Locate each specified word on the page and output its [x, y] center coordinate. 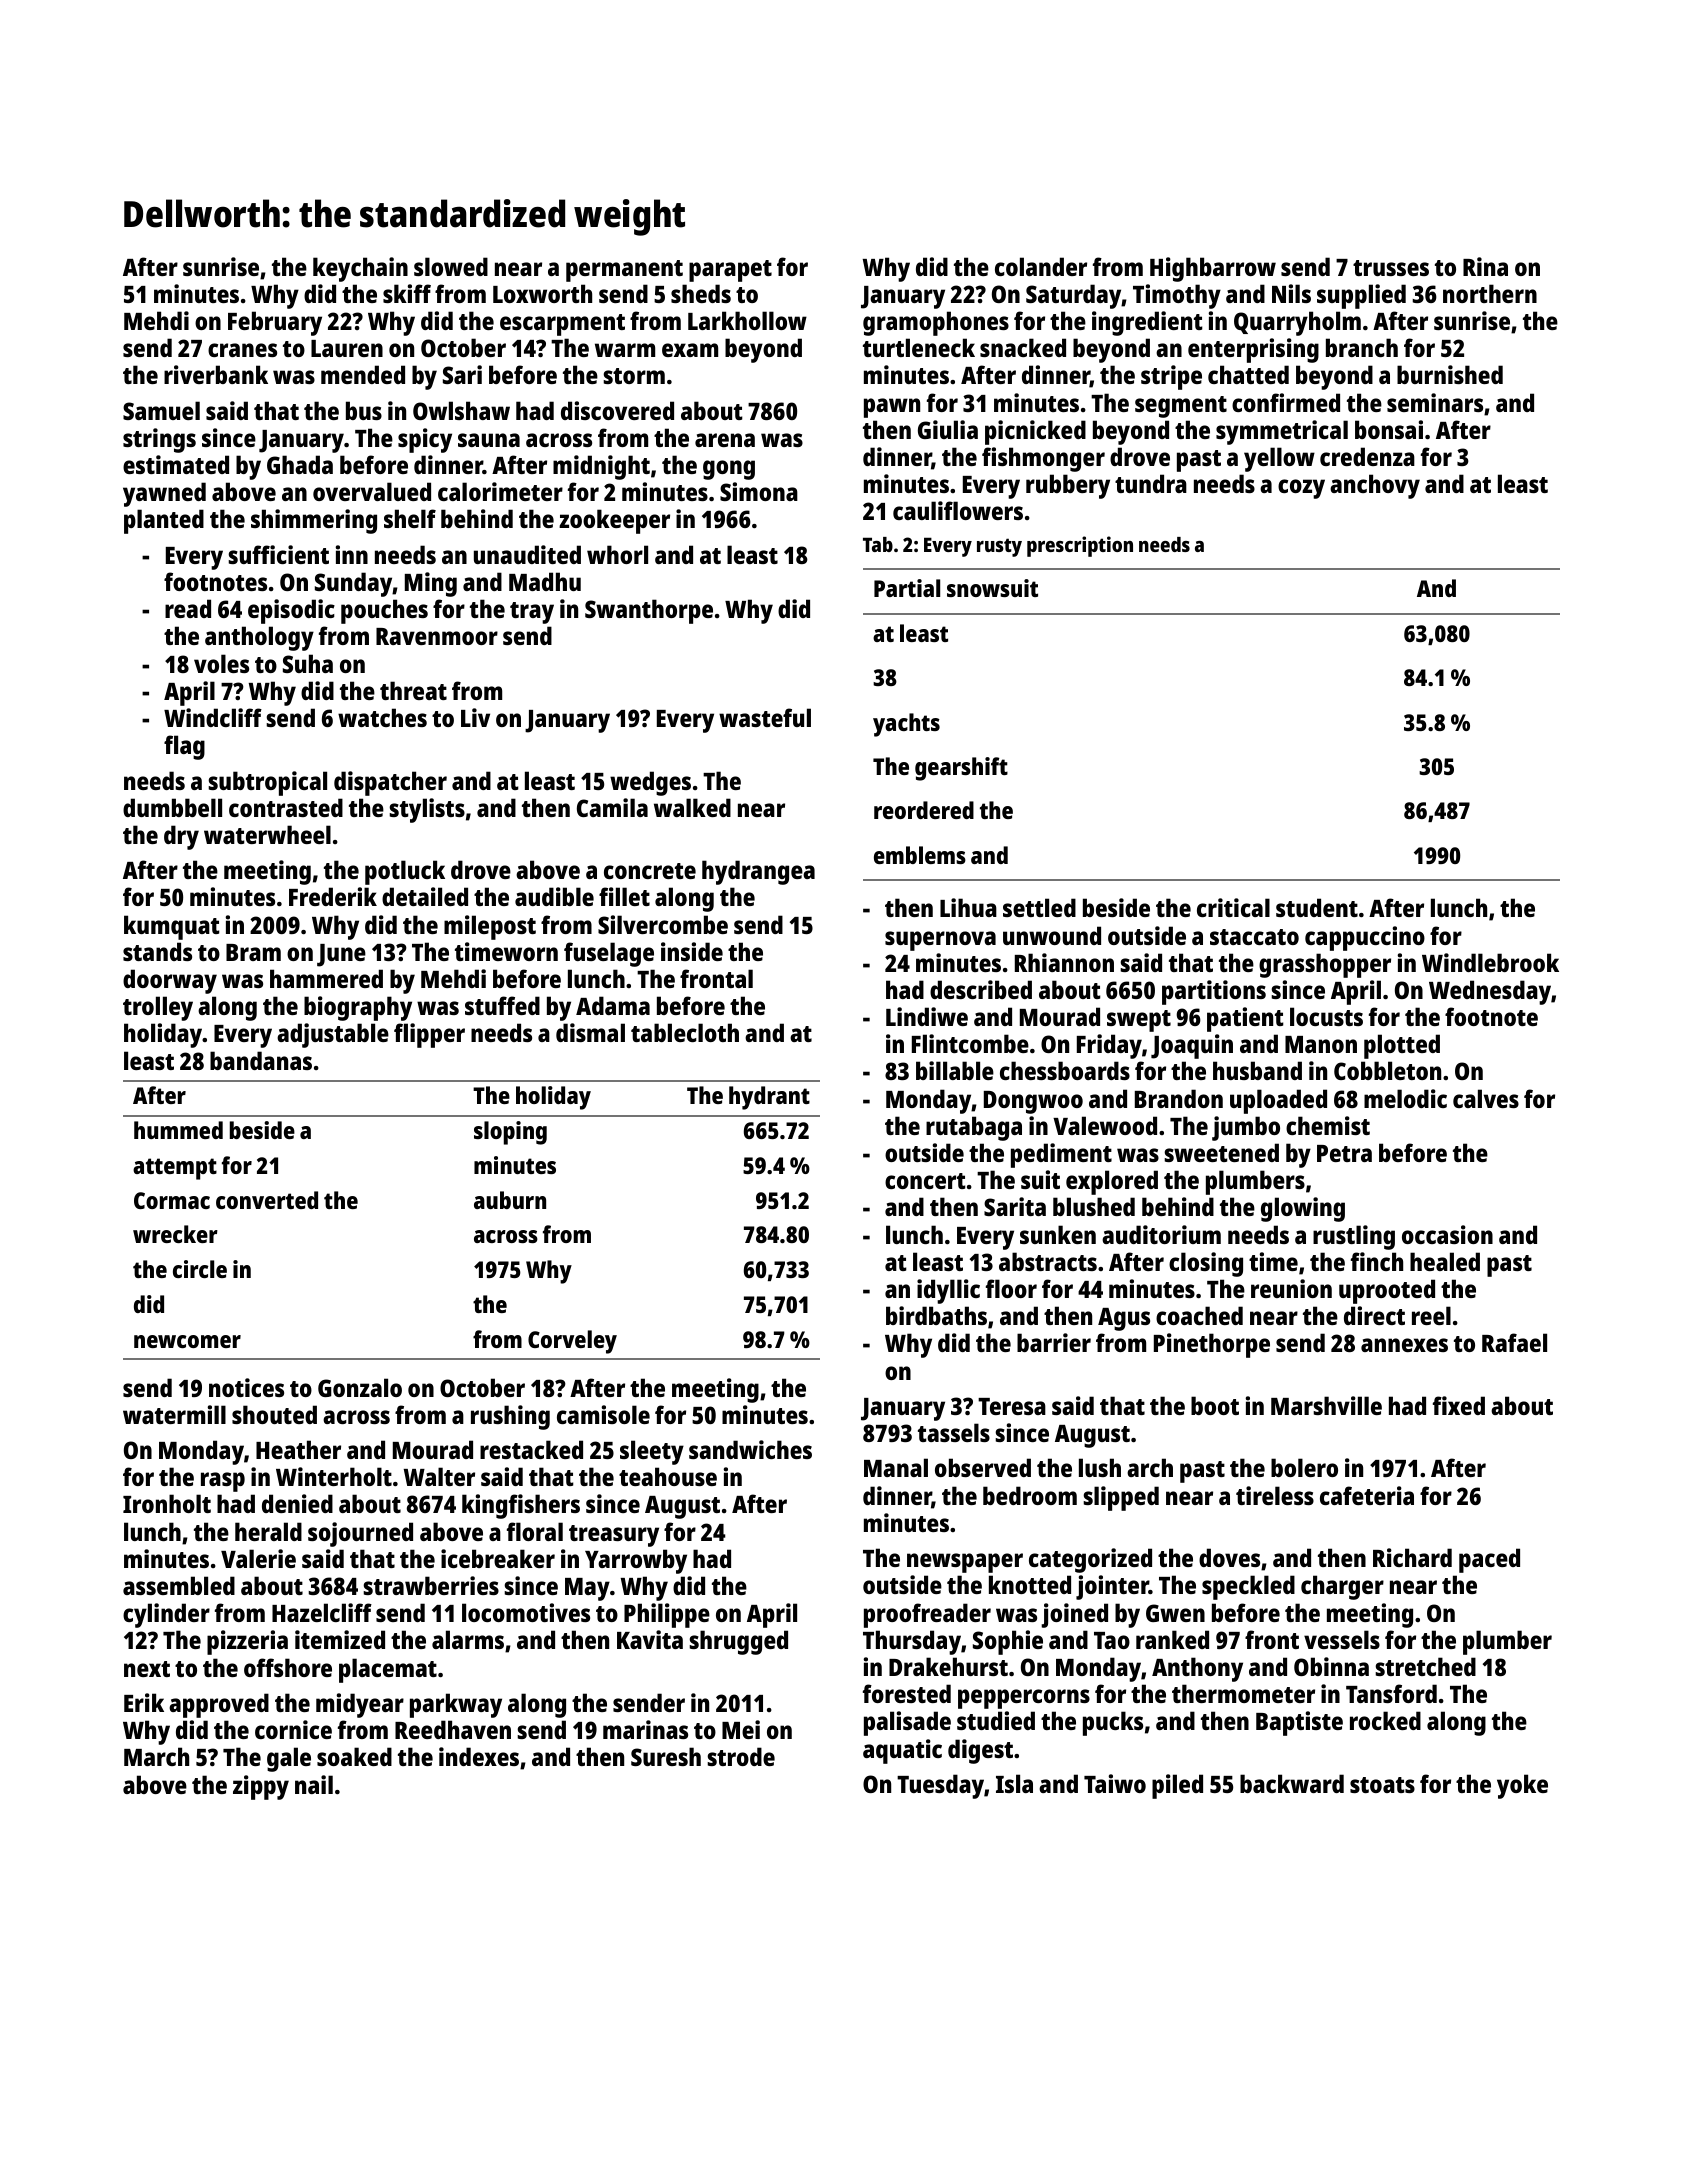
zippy [261, 1787]
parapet [730, 271]
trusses [1391, 268]
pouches [384, 611]
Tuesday [940, 1786]
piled [1177, 1786]
